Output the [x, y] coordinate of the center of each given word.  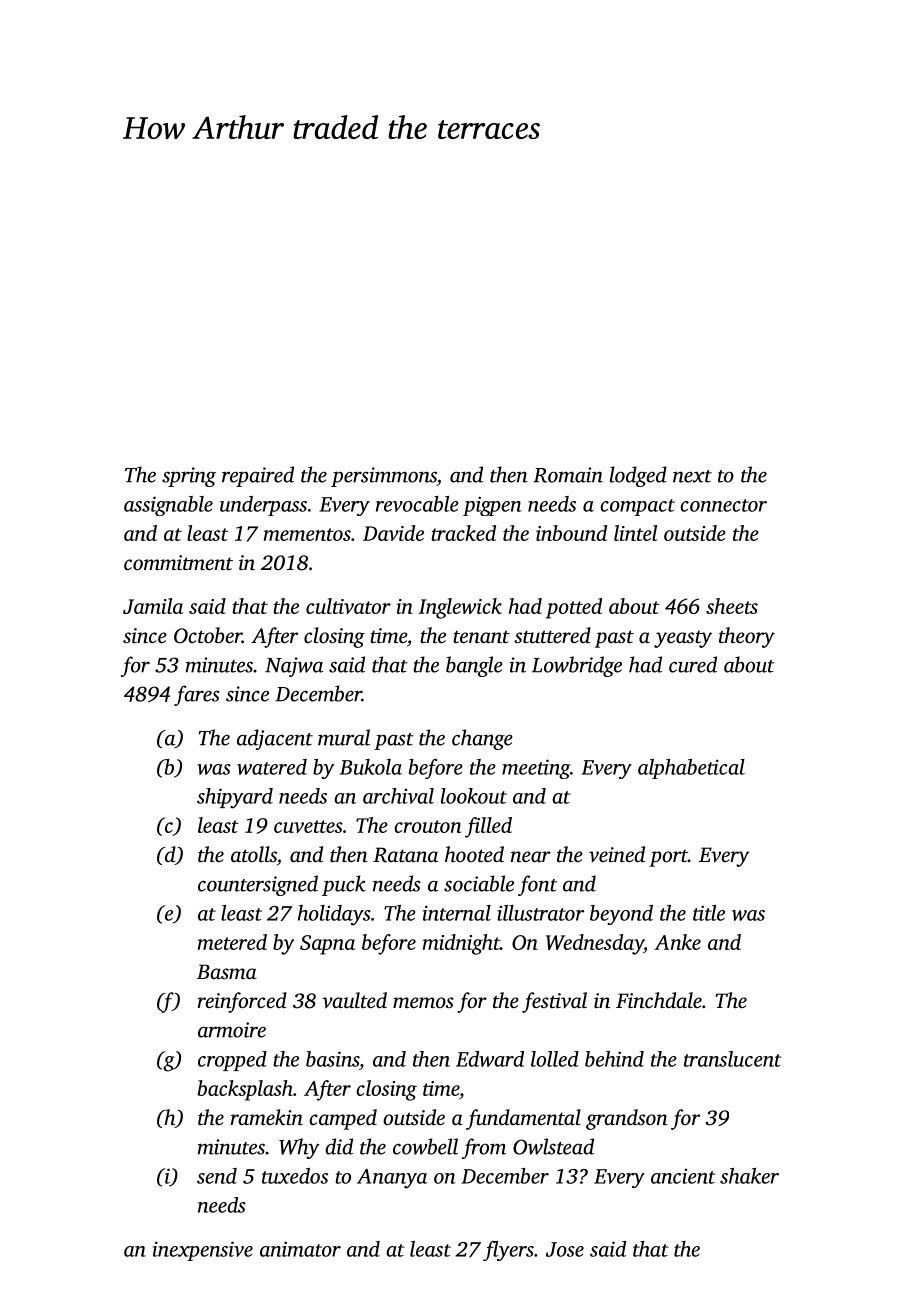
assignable [168, 506]
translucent [732, 1059]
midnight [461, 944]
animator [300, 1249]
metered [232, 942]
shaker [749, 1176]
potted [574, 608]
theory [747, 637]
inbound [571, 533]
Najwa [294, 667]
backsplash [245, 1090]
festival [554, 1002]
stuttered [552, 635]
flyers [508, 1251]
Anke [677, 942]
